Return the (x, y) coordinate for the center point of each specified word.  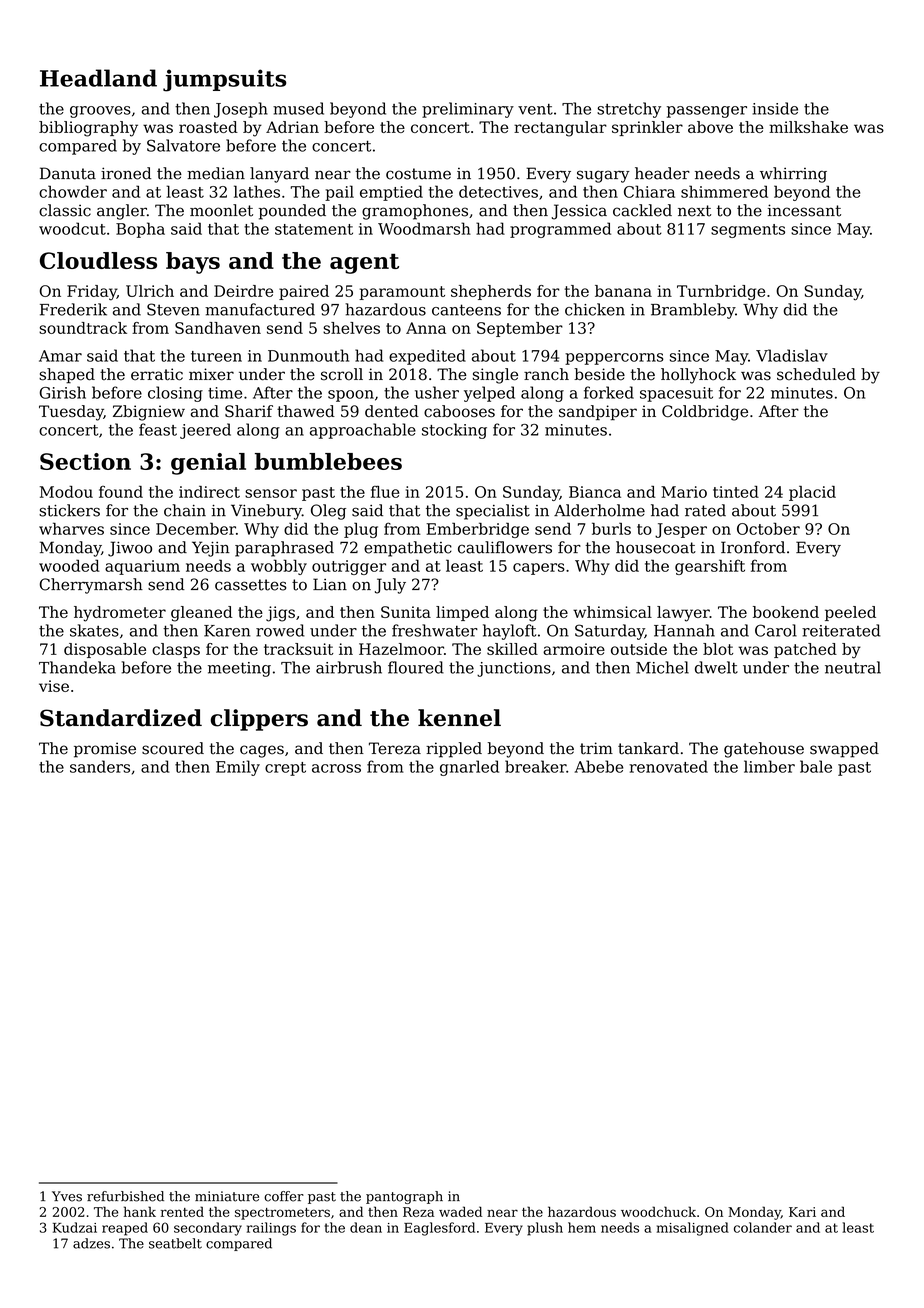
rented (182, 1211)
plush (545, 1229)
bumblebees (328, 461)
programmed (560, 230)
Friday (92, 293)
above (710, 127)
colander (763, 1227)
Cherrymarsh (91, 586)
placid (812, 493)
